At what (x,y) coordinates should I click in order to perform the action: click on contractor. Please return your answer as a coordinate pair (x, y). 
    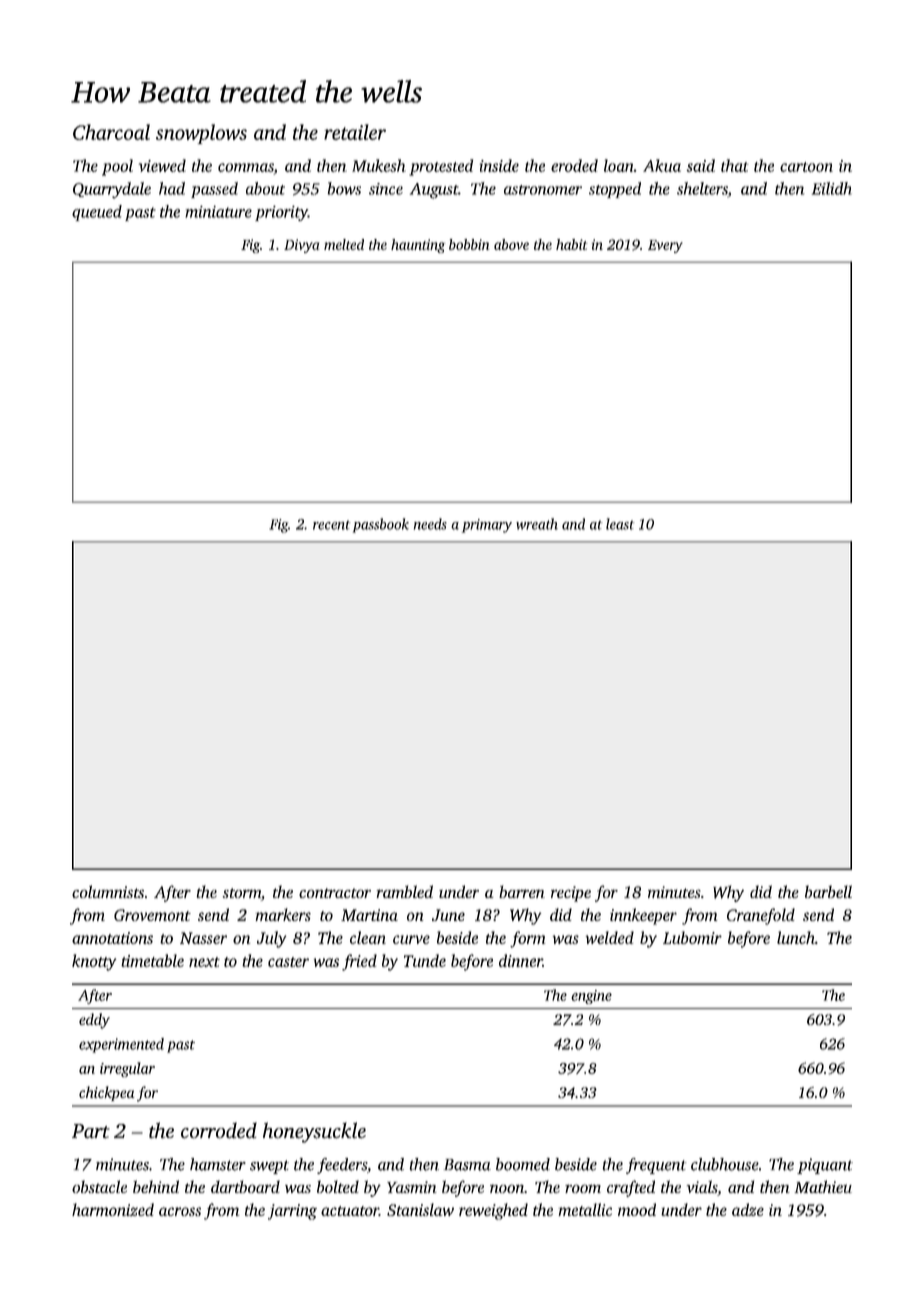
    Looking at the image, I should click on (335, 893).
